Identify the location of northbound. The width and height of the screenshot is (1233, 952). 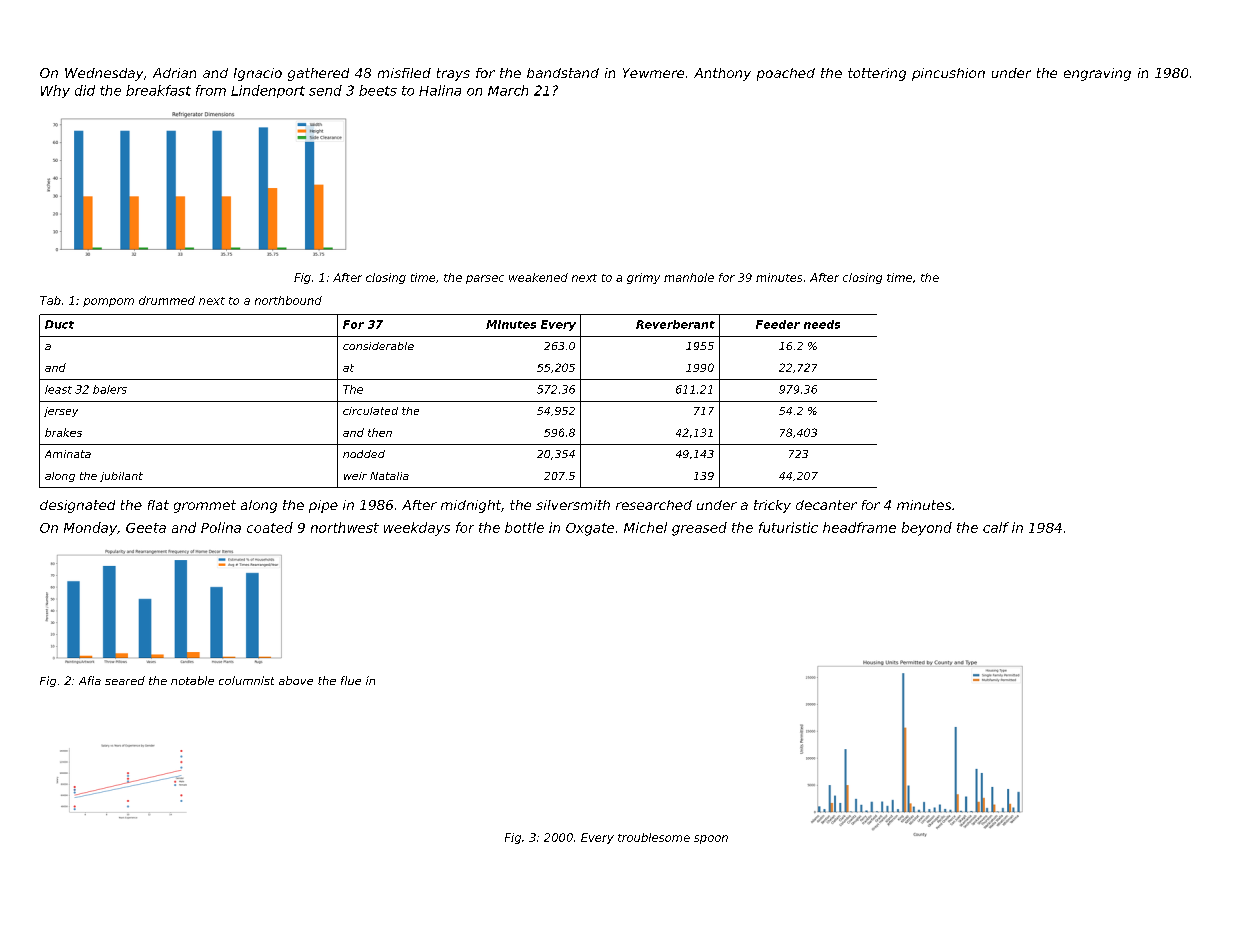
(288, 300).
